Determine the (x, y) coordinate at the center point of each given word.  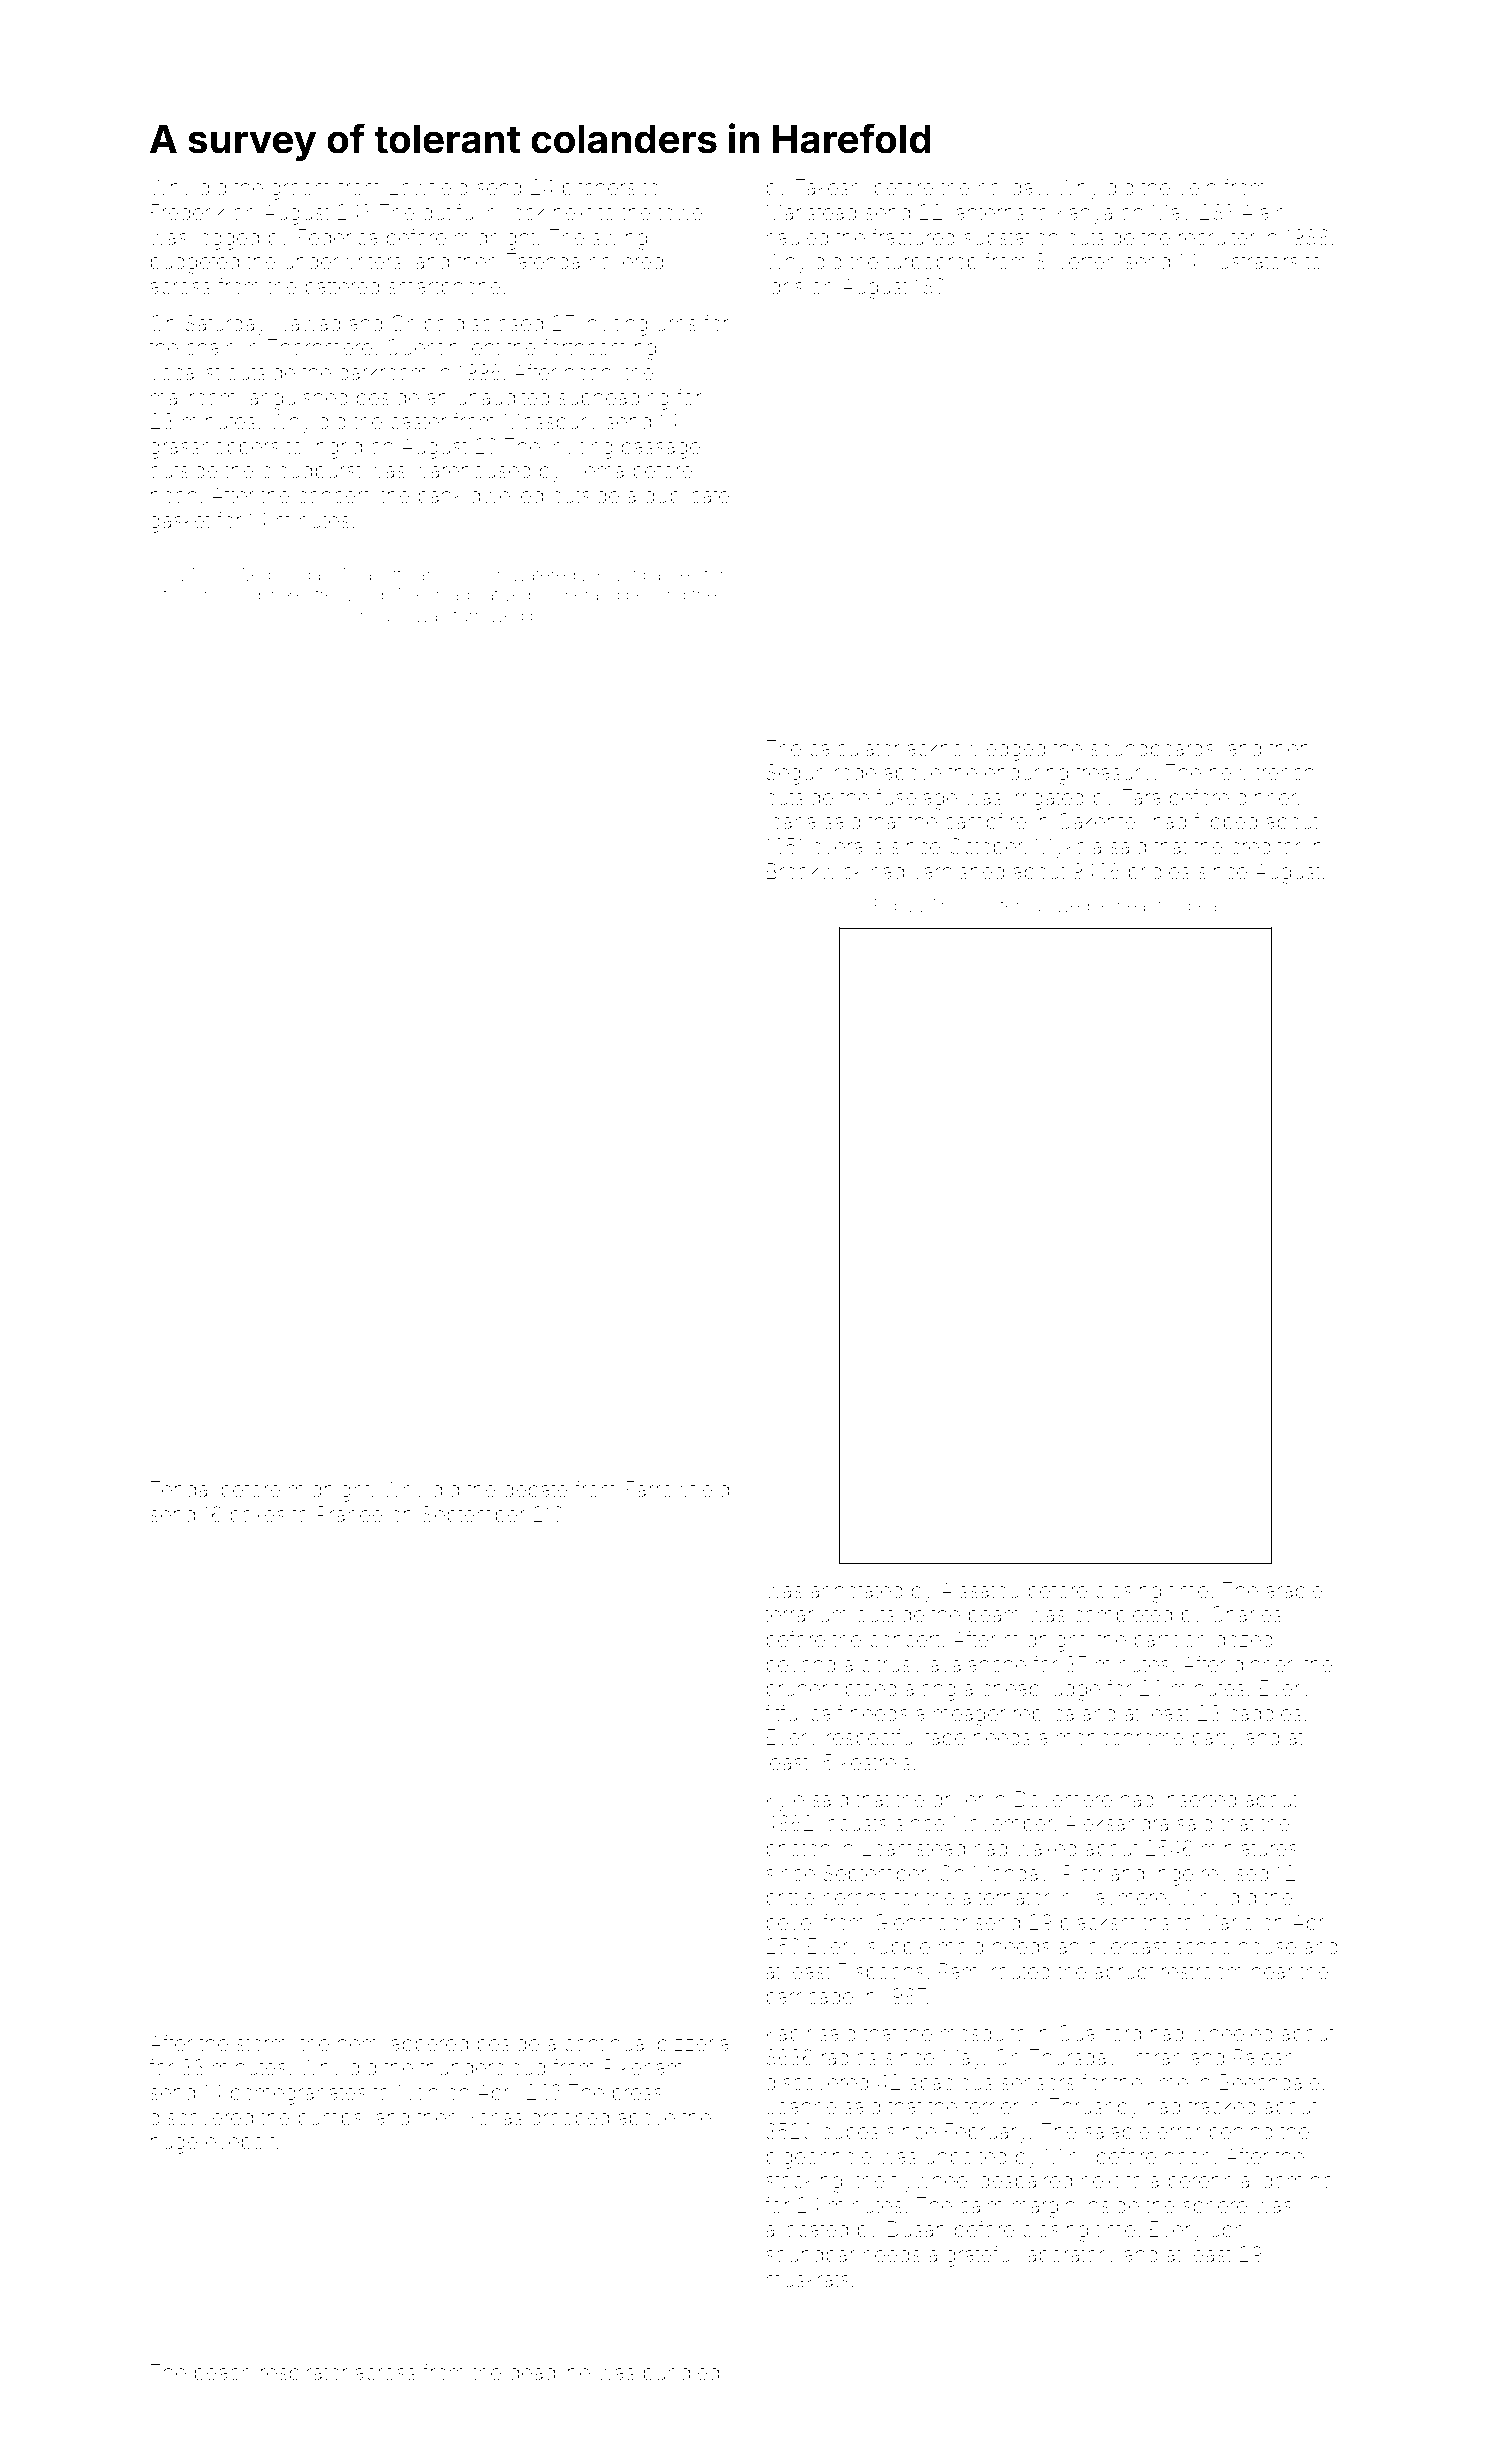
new (1229, 774)
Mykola (1068, 848)
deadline (549, 2372)
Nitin (418, 2092)
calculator (854, 748)
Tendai (181, 1489)
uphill (1234, 2231)
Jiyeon (479, 576)
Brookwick (815, 871)
